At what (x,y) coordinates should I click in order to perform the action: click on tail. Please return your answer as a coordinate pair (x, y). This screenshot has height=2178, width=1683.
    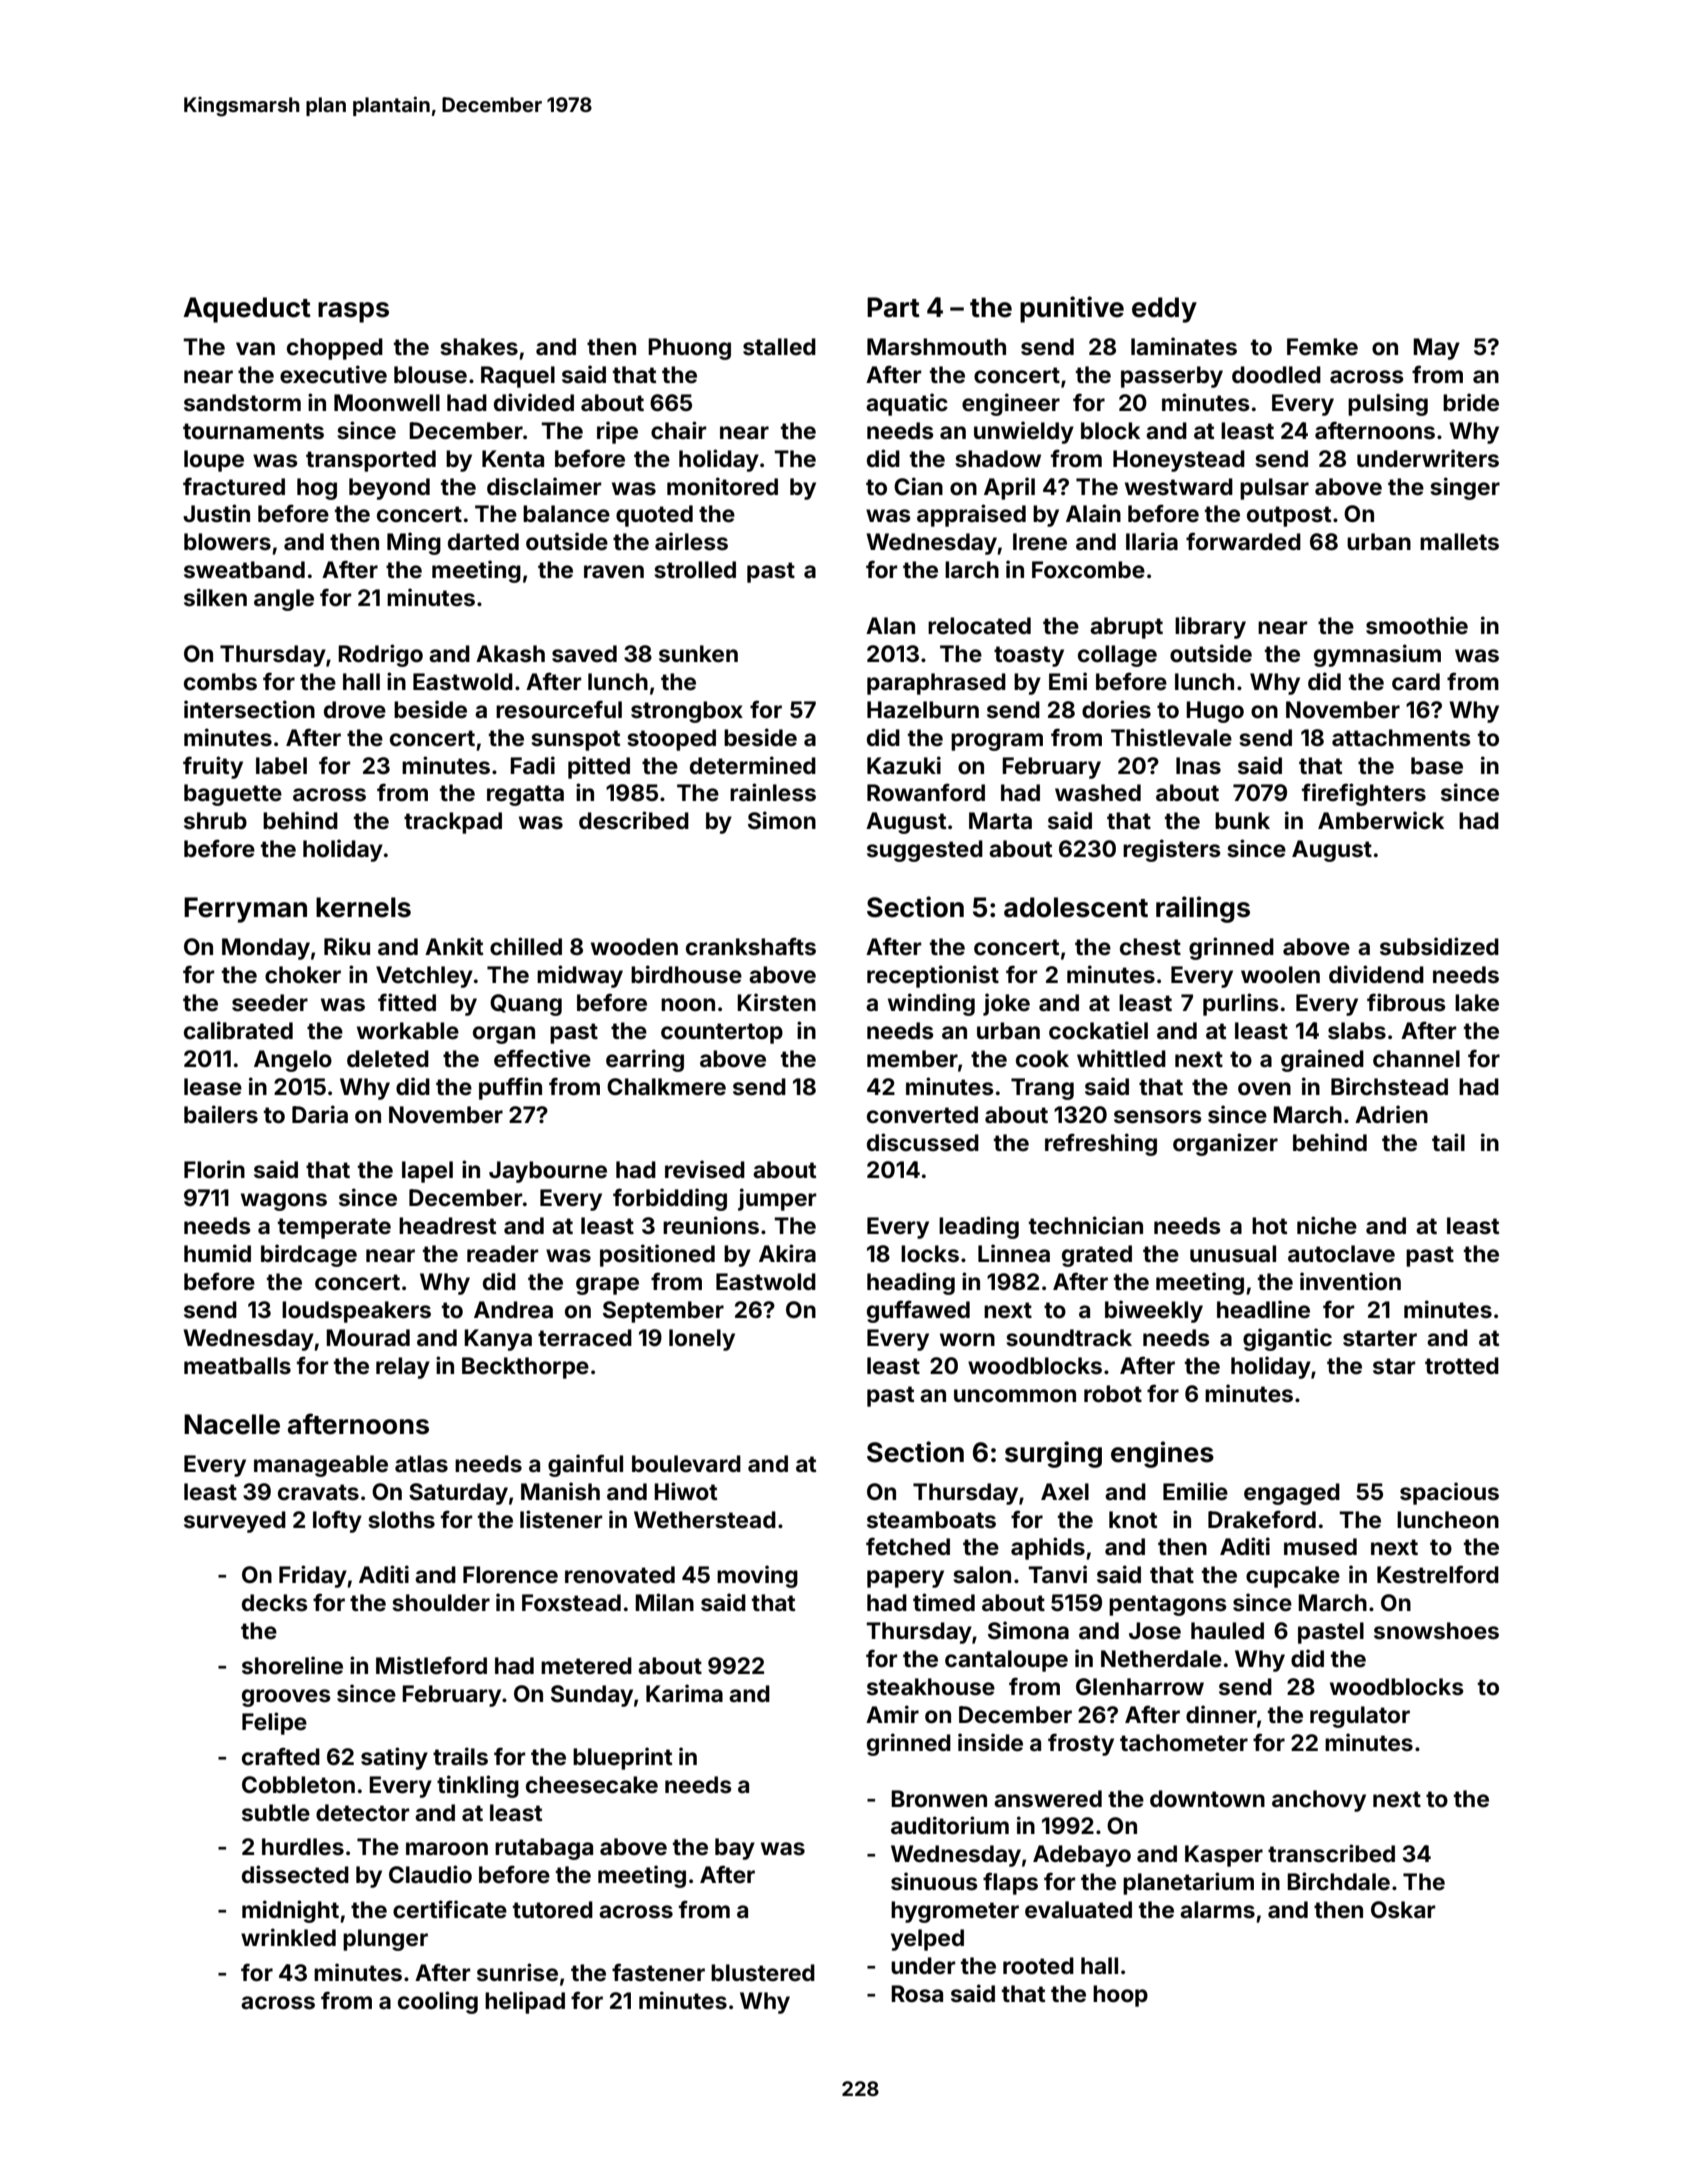
    Looking at the image, I should click on (1448, 1142).
